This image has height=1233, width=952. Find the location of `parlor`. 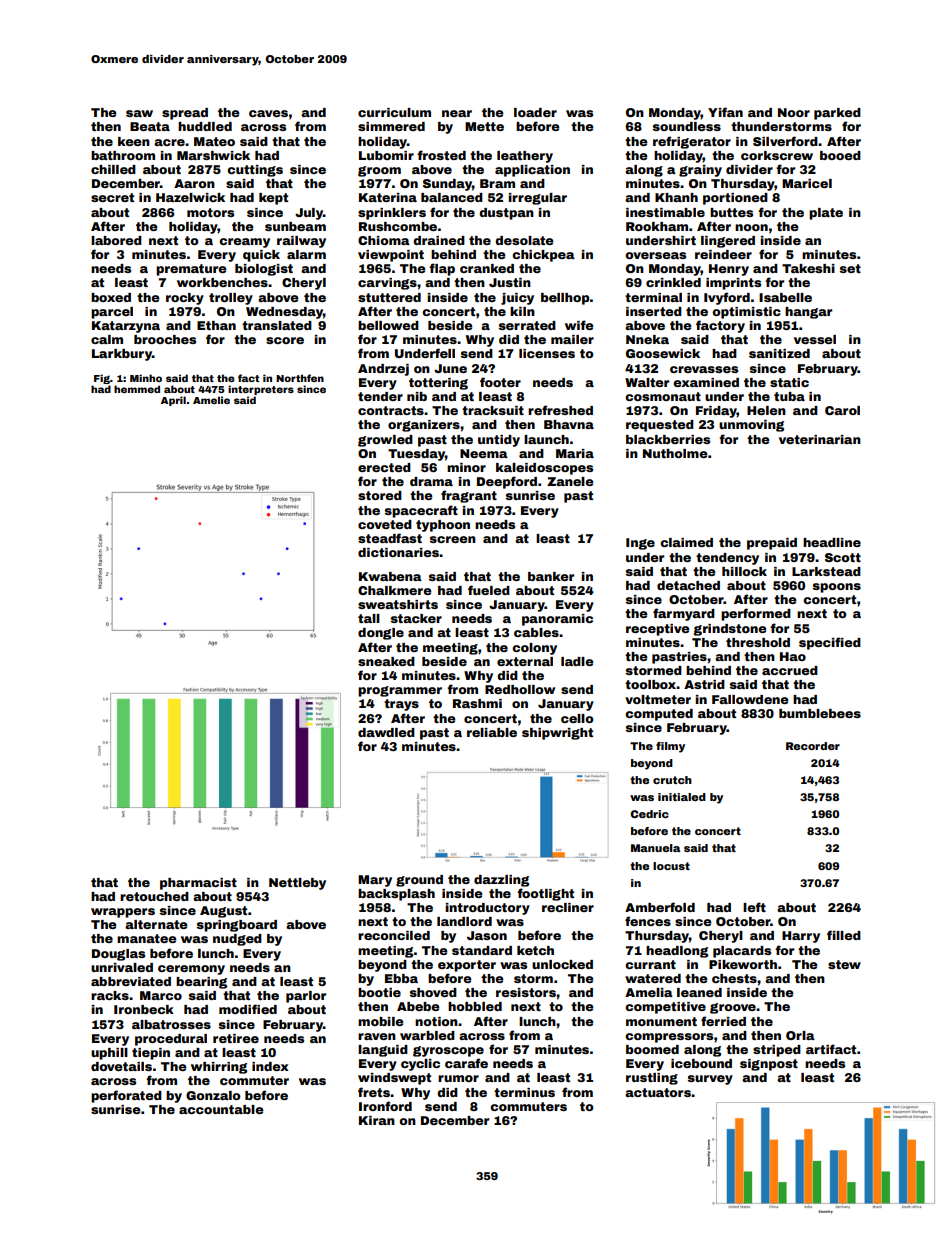

parlor is located at coordinates (306, 997).
